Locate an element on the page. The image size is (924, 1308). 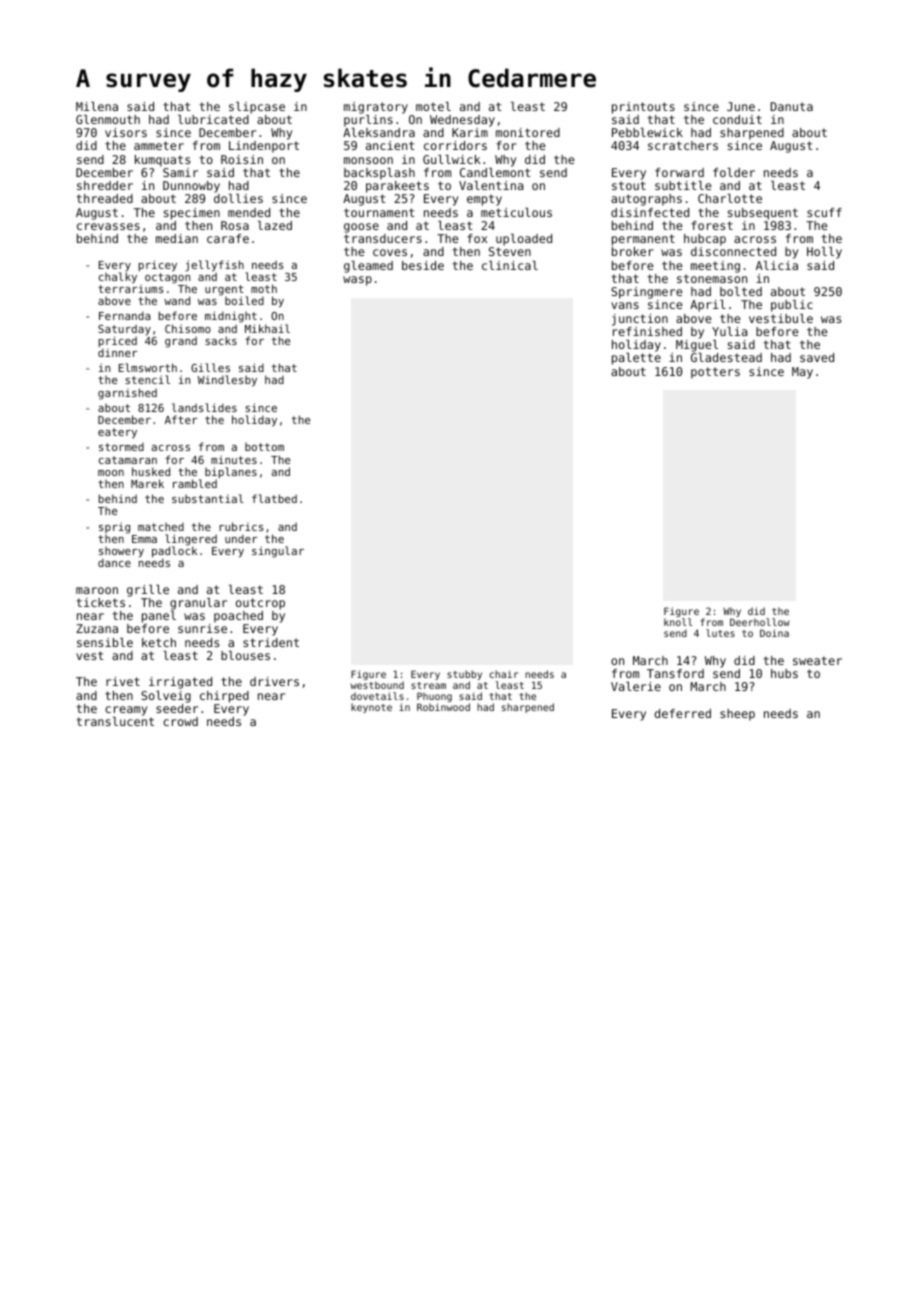
Glenmouth is located at coordinates (108, 119).
